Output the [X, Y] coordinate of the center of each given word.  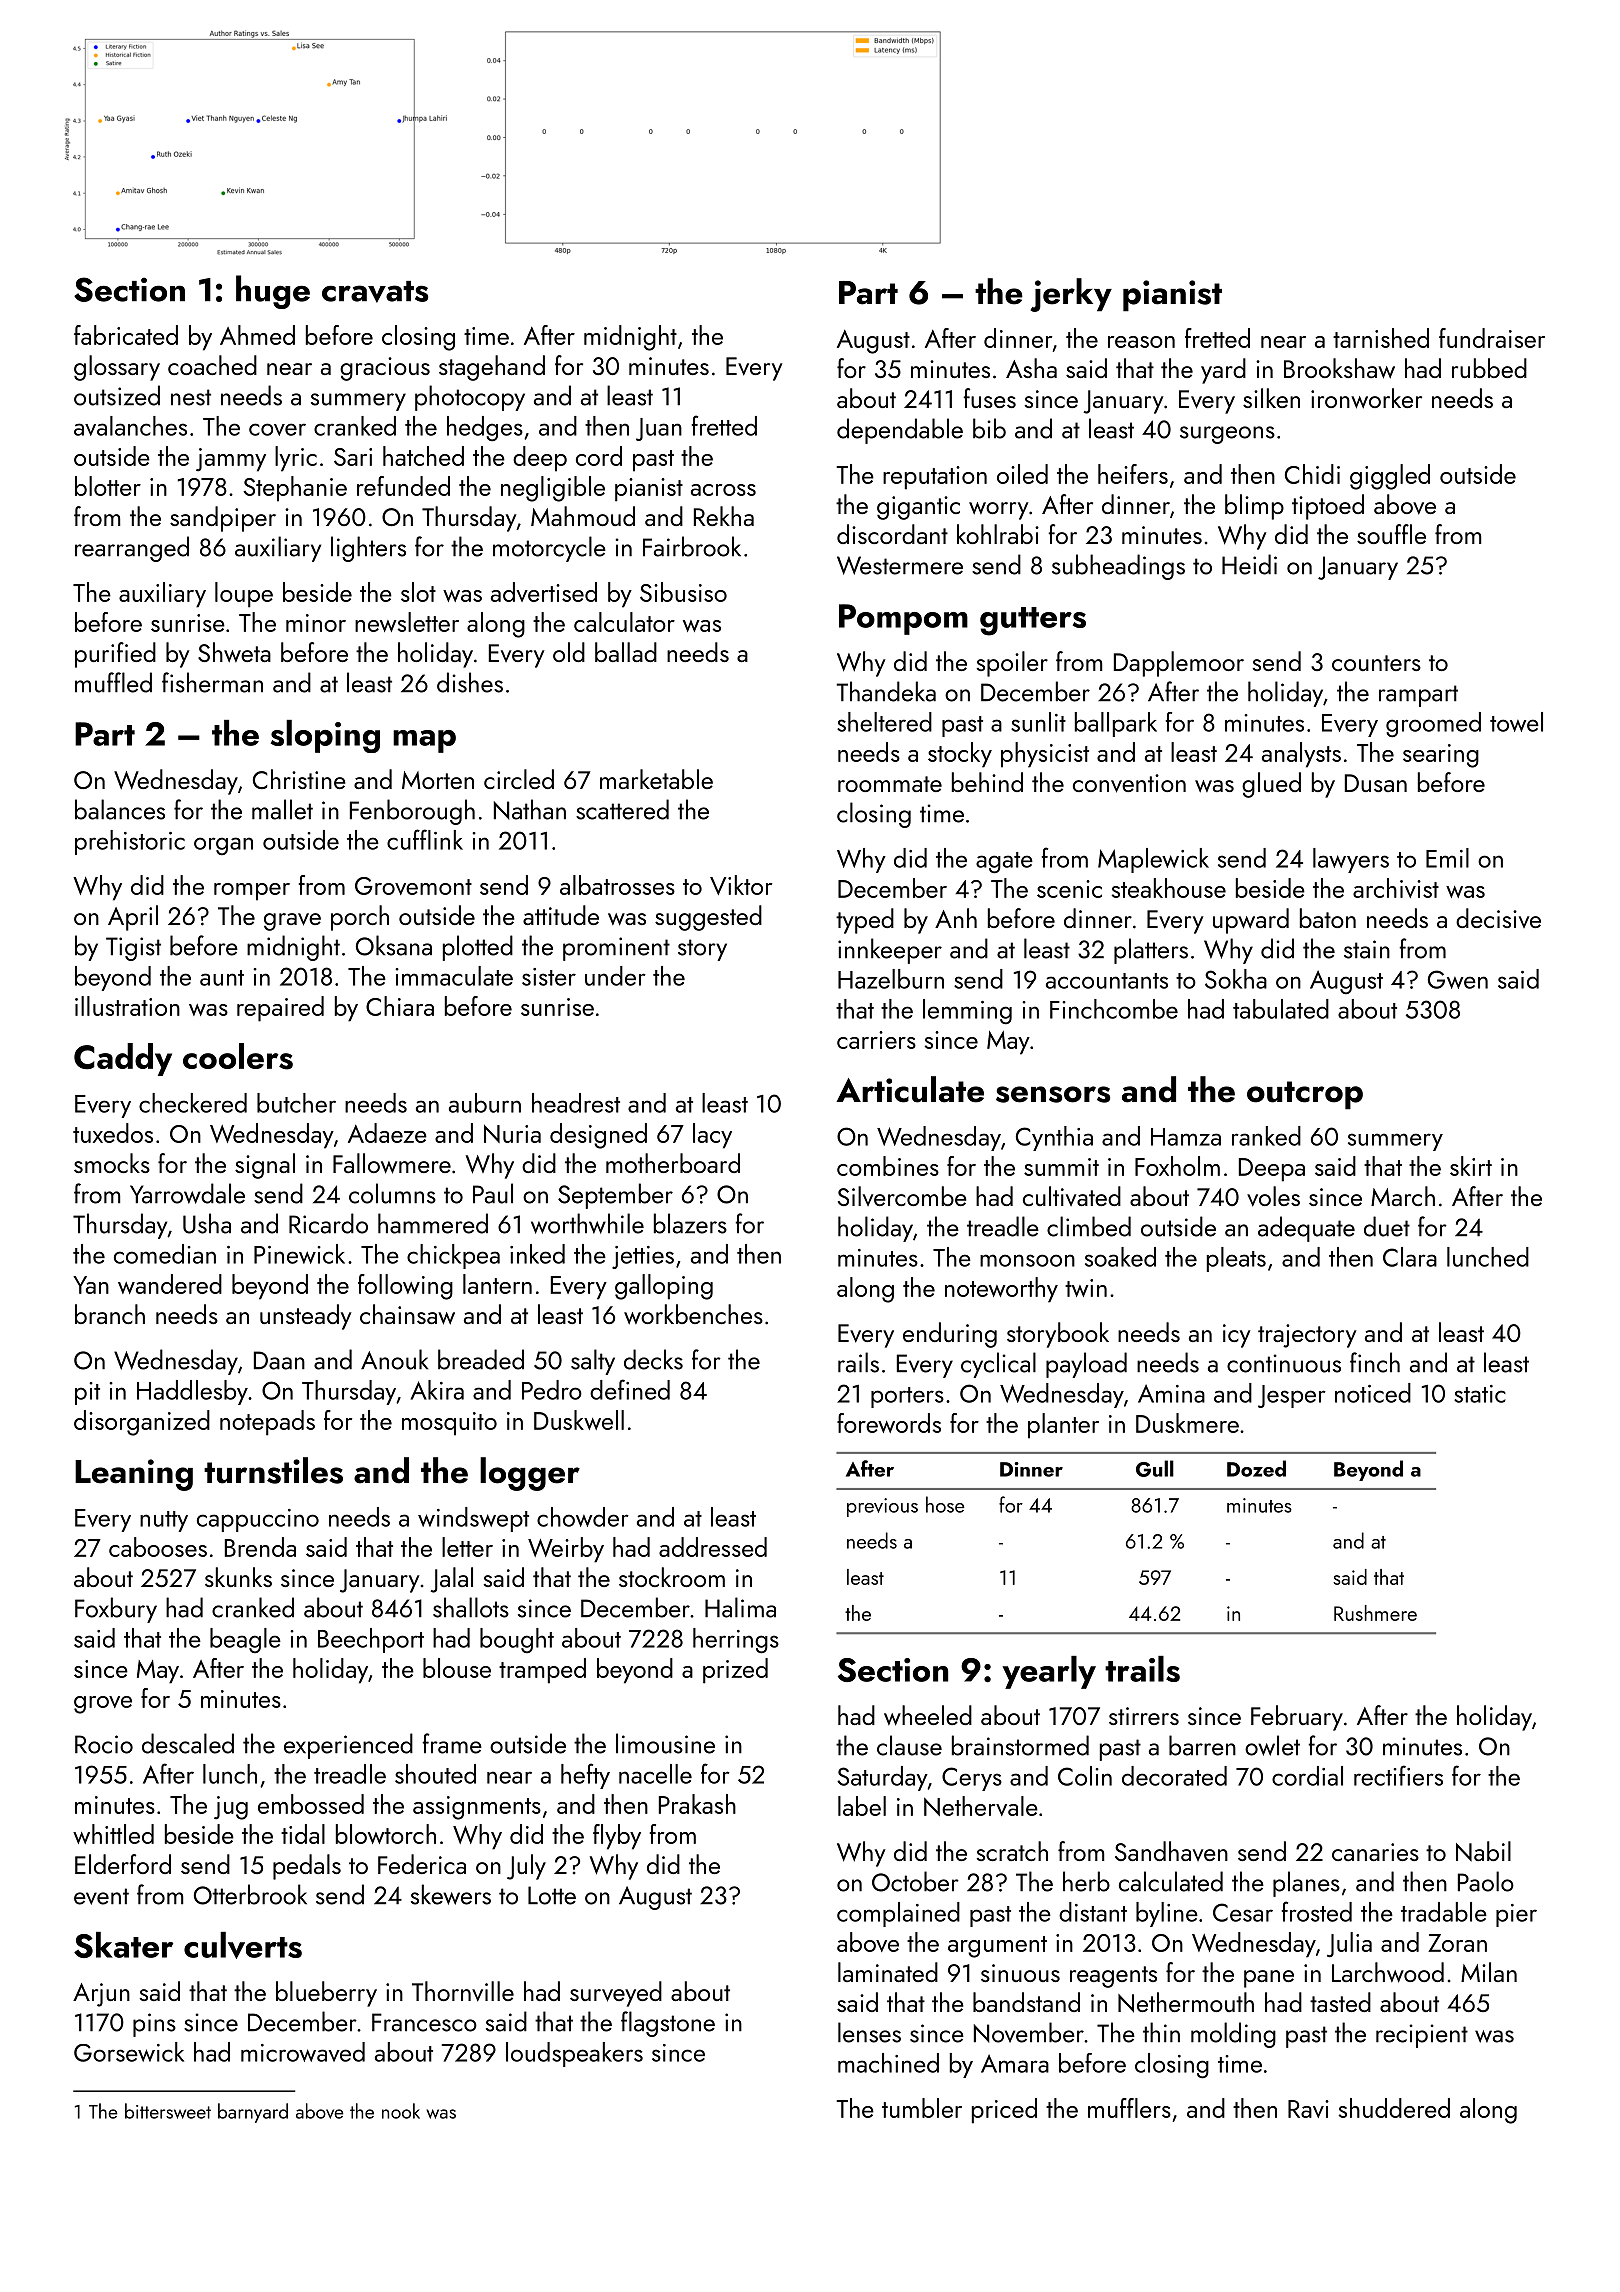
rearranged [132, 549]
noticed [1373, 1393]
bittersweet [168, 2111]
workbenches [693, 1314]
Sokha [1236, 979]
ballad [626, 652]
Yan [91, 1285]
